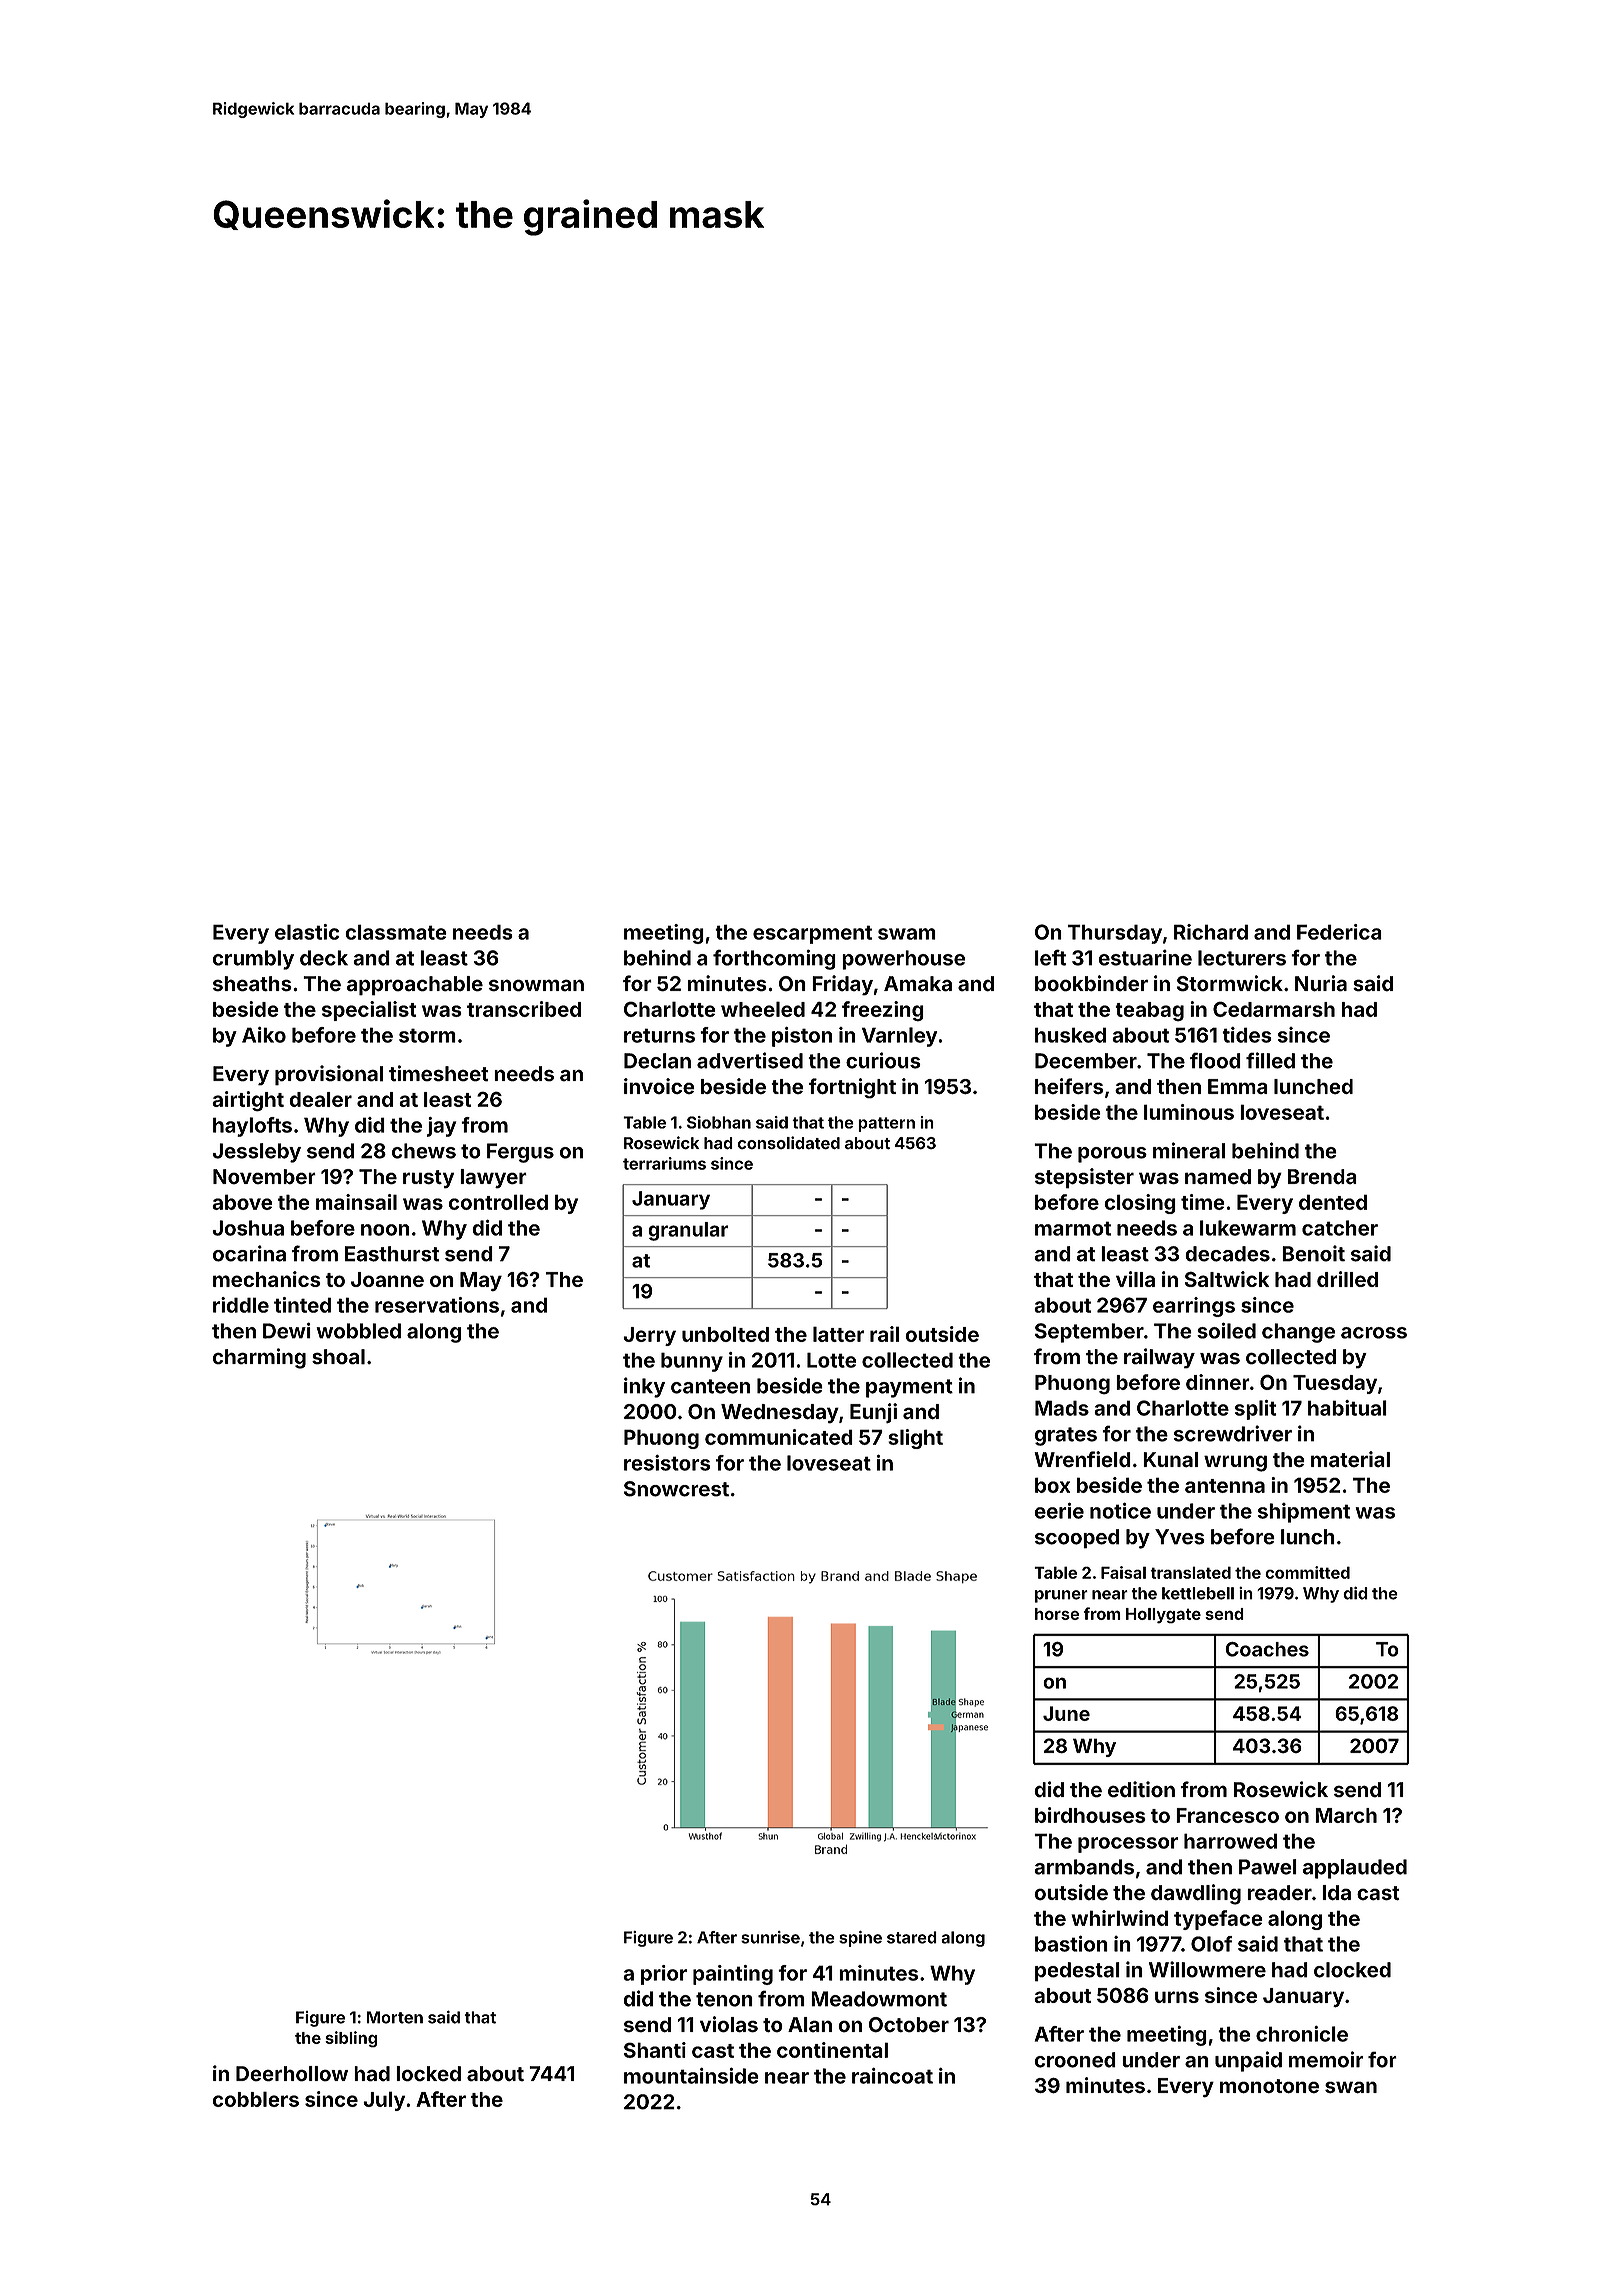 The image size is (1620, 2292). What do you see at coordinates (664, 1975) in the screenshot?
I see `prior` at bounding box center [664, 1975].
